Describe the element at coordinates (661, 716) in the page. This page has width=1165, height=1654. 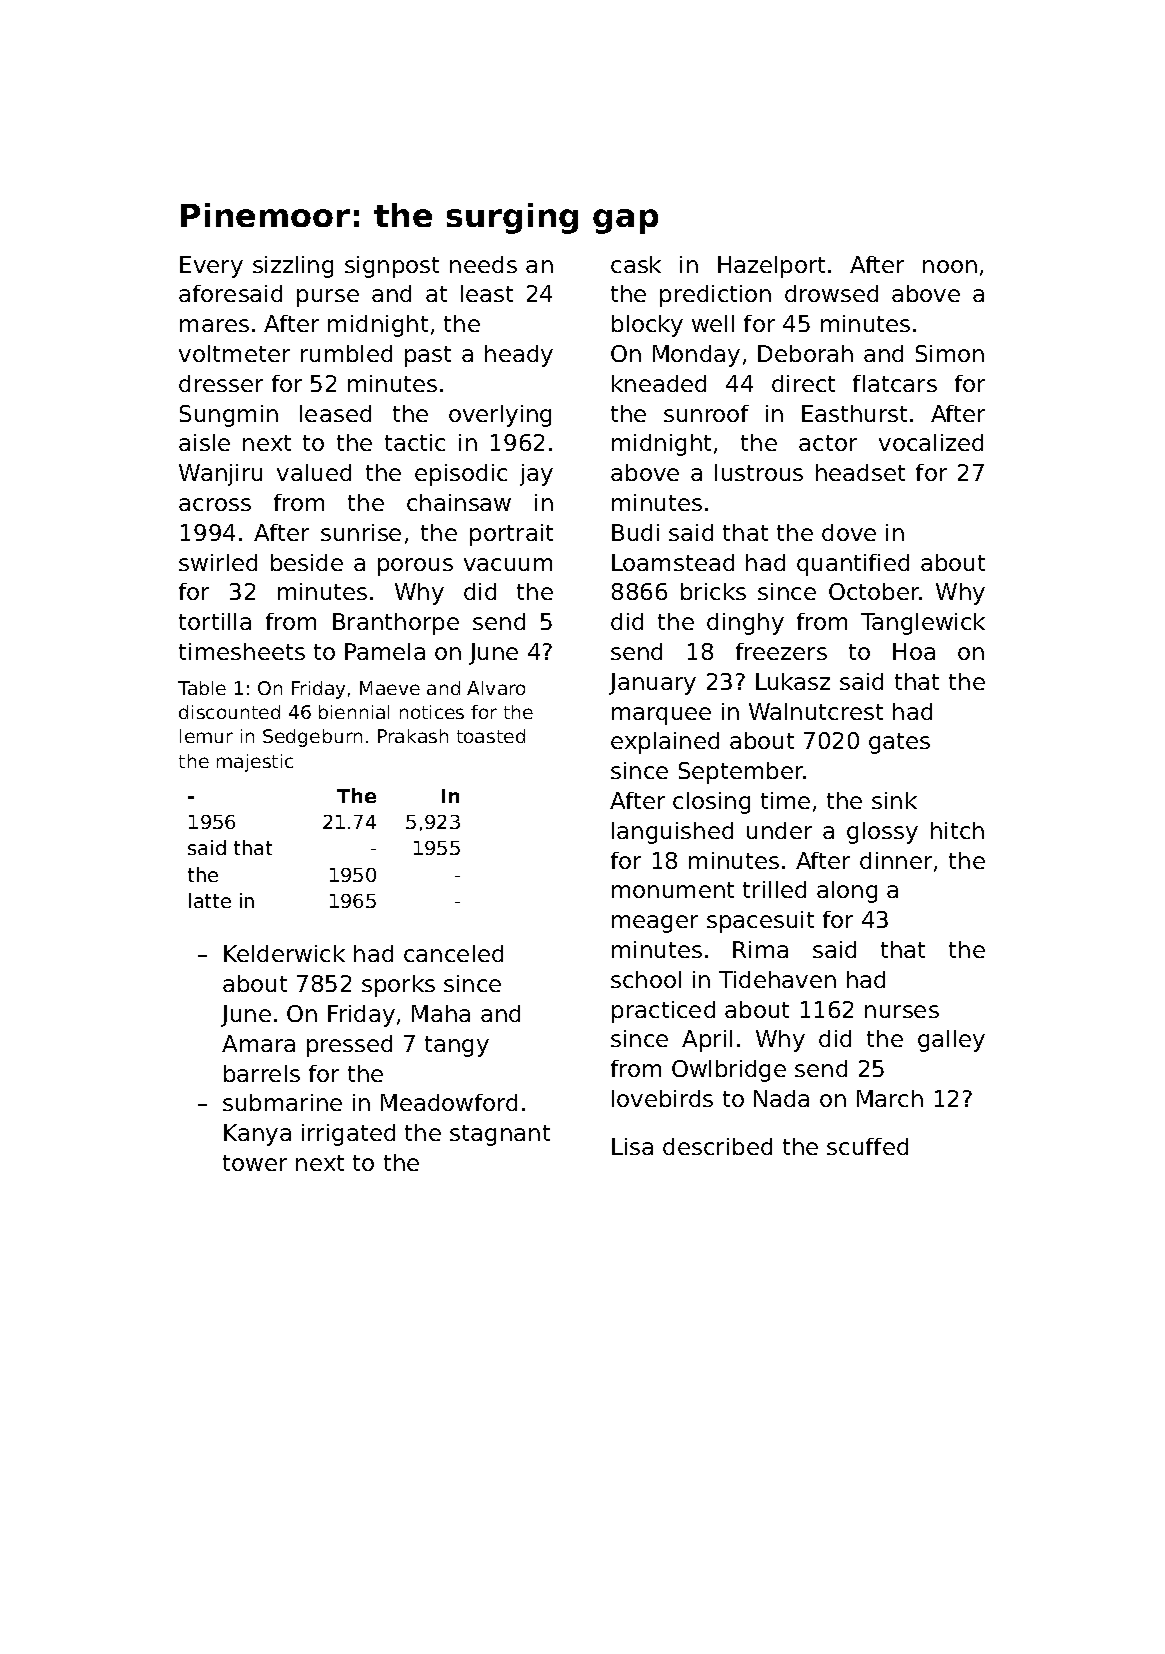
I see `marquee` at that location.
